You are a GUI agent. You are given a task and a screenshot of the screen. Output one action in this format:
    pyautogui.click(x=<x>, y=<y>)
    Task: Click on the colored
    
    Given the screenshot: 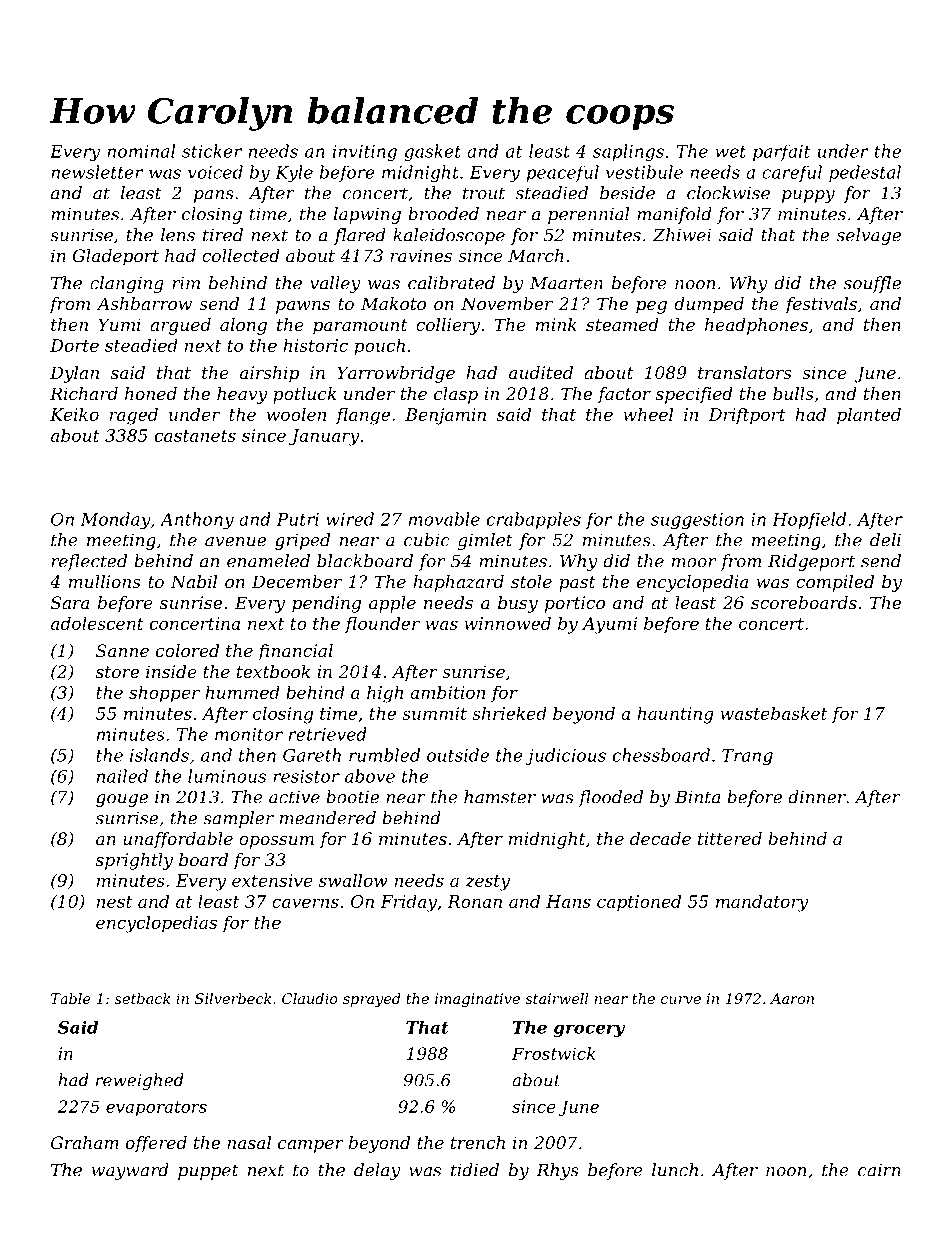 What is the action you would take?
    pyautogui.click(x=187, y=650)
